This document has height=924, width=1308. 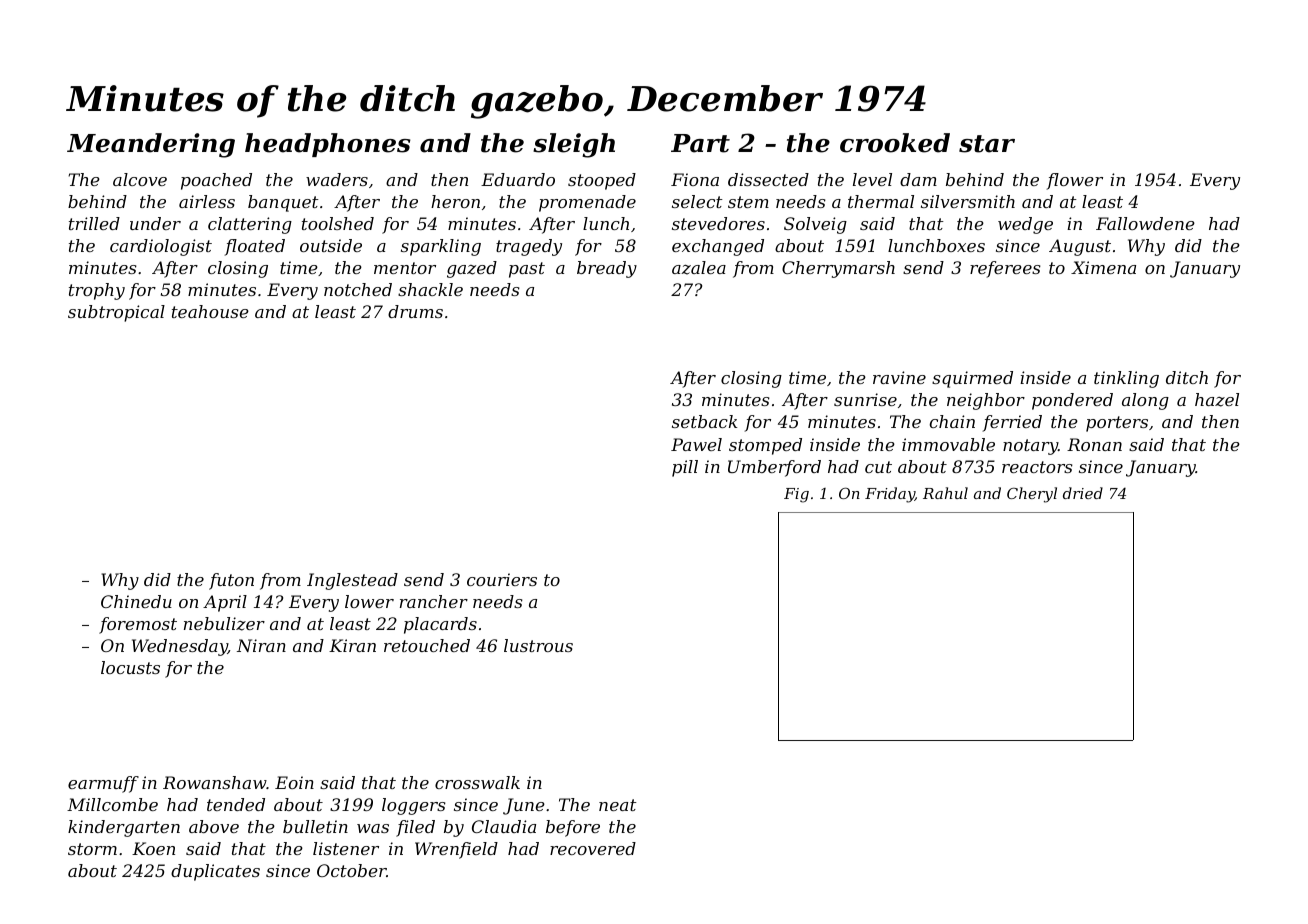 I want to click on Niran, so click(x=261, y=645).
